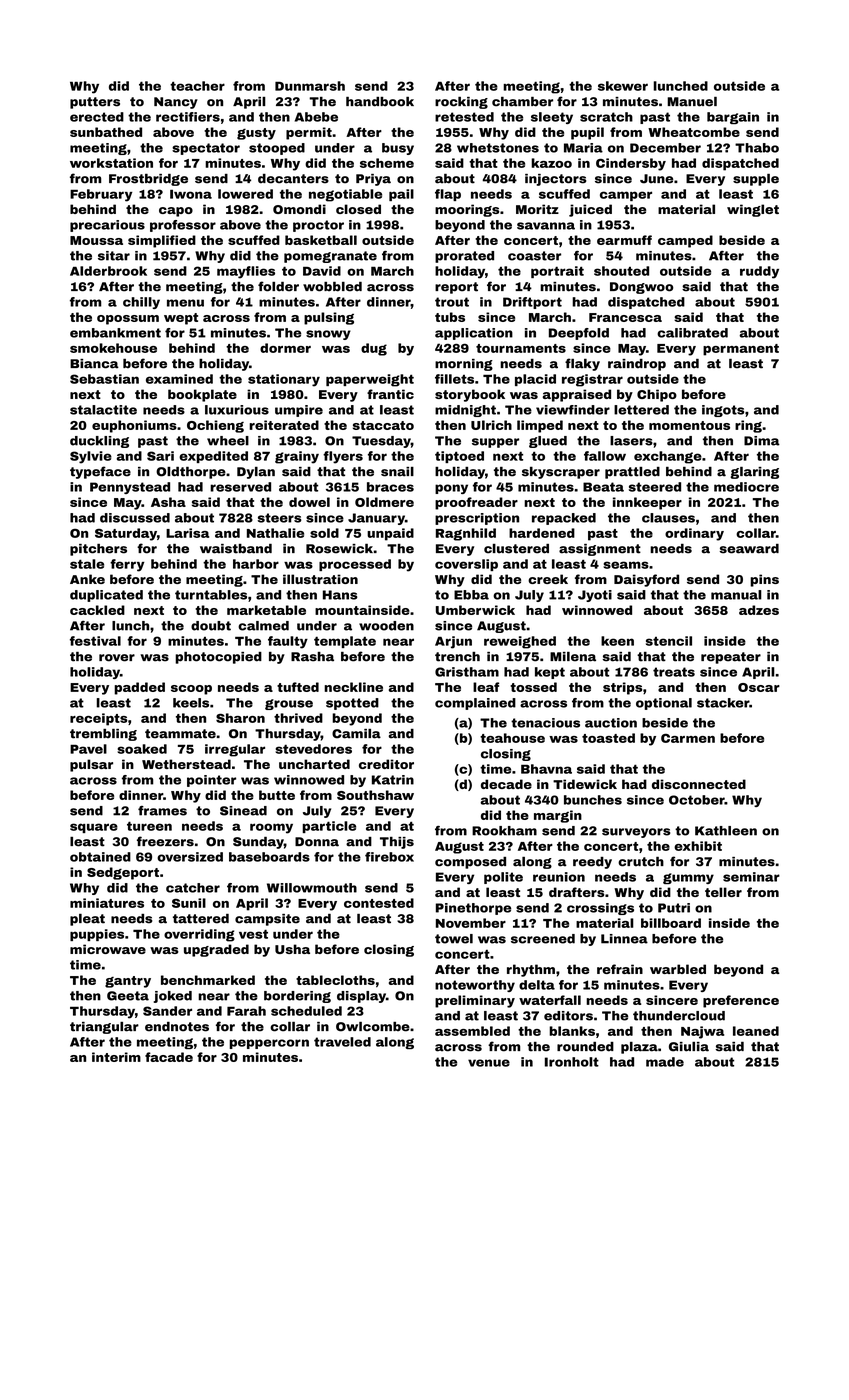 The width and height of the screenshot is (849, 1400). Describe the element at coordinates (733, 118) in the screenshot. I see `bargain` at that location.
